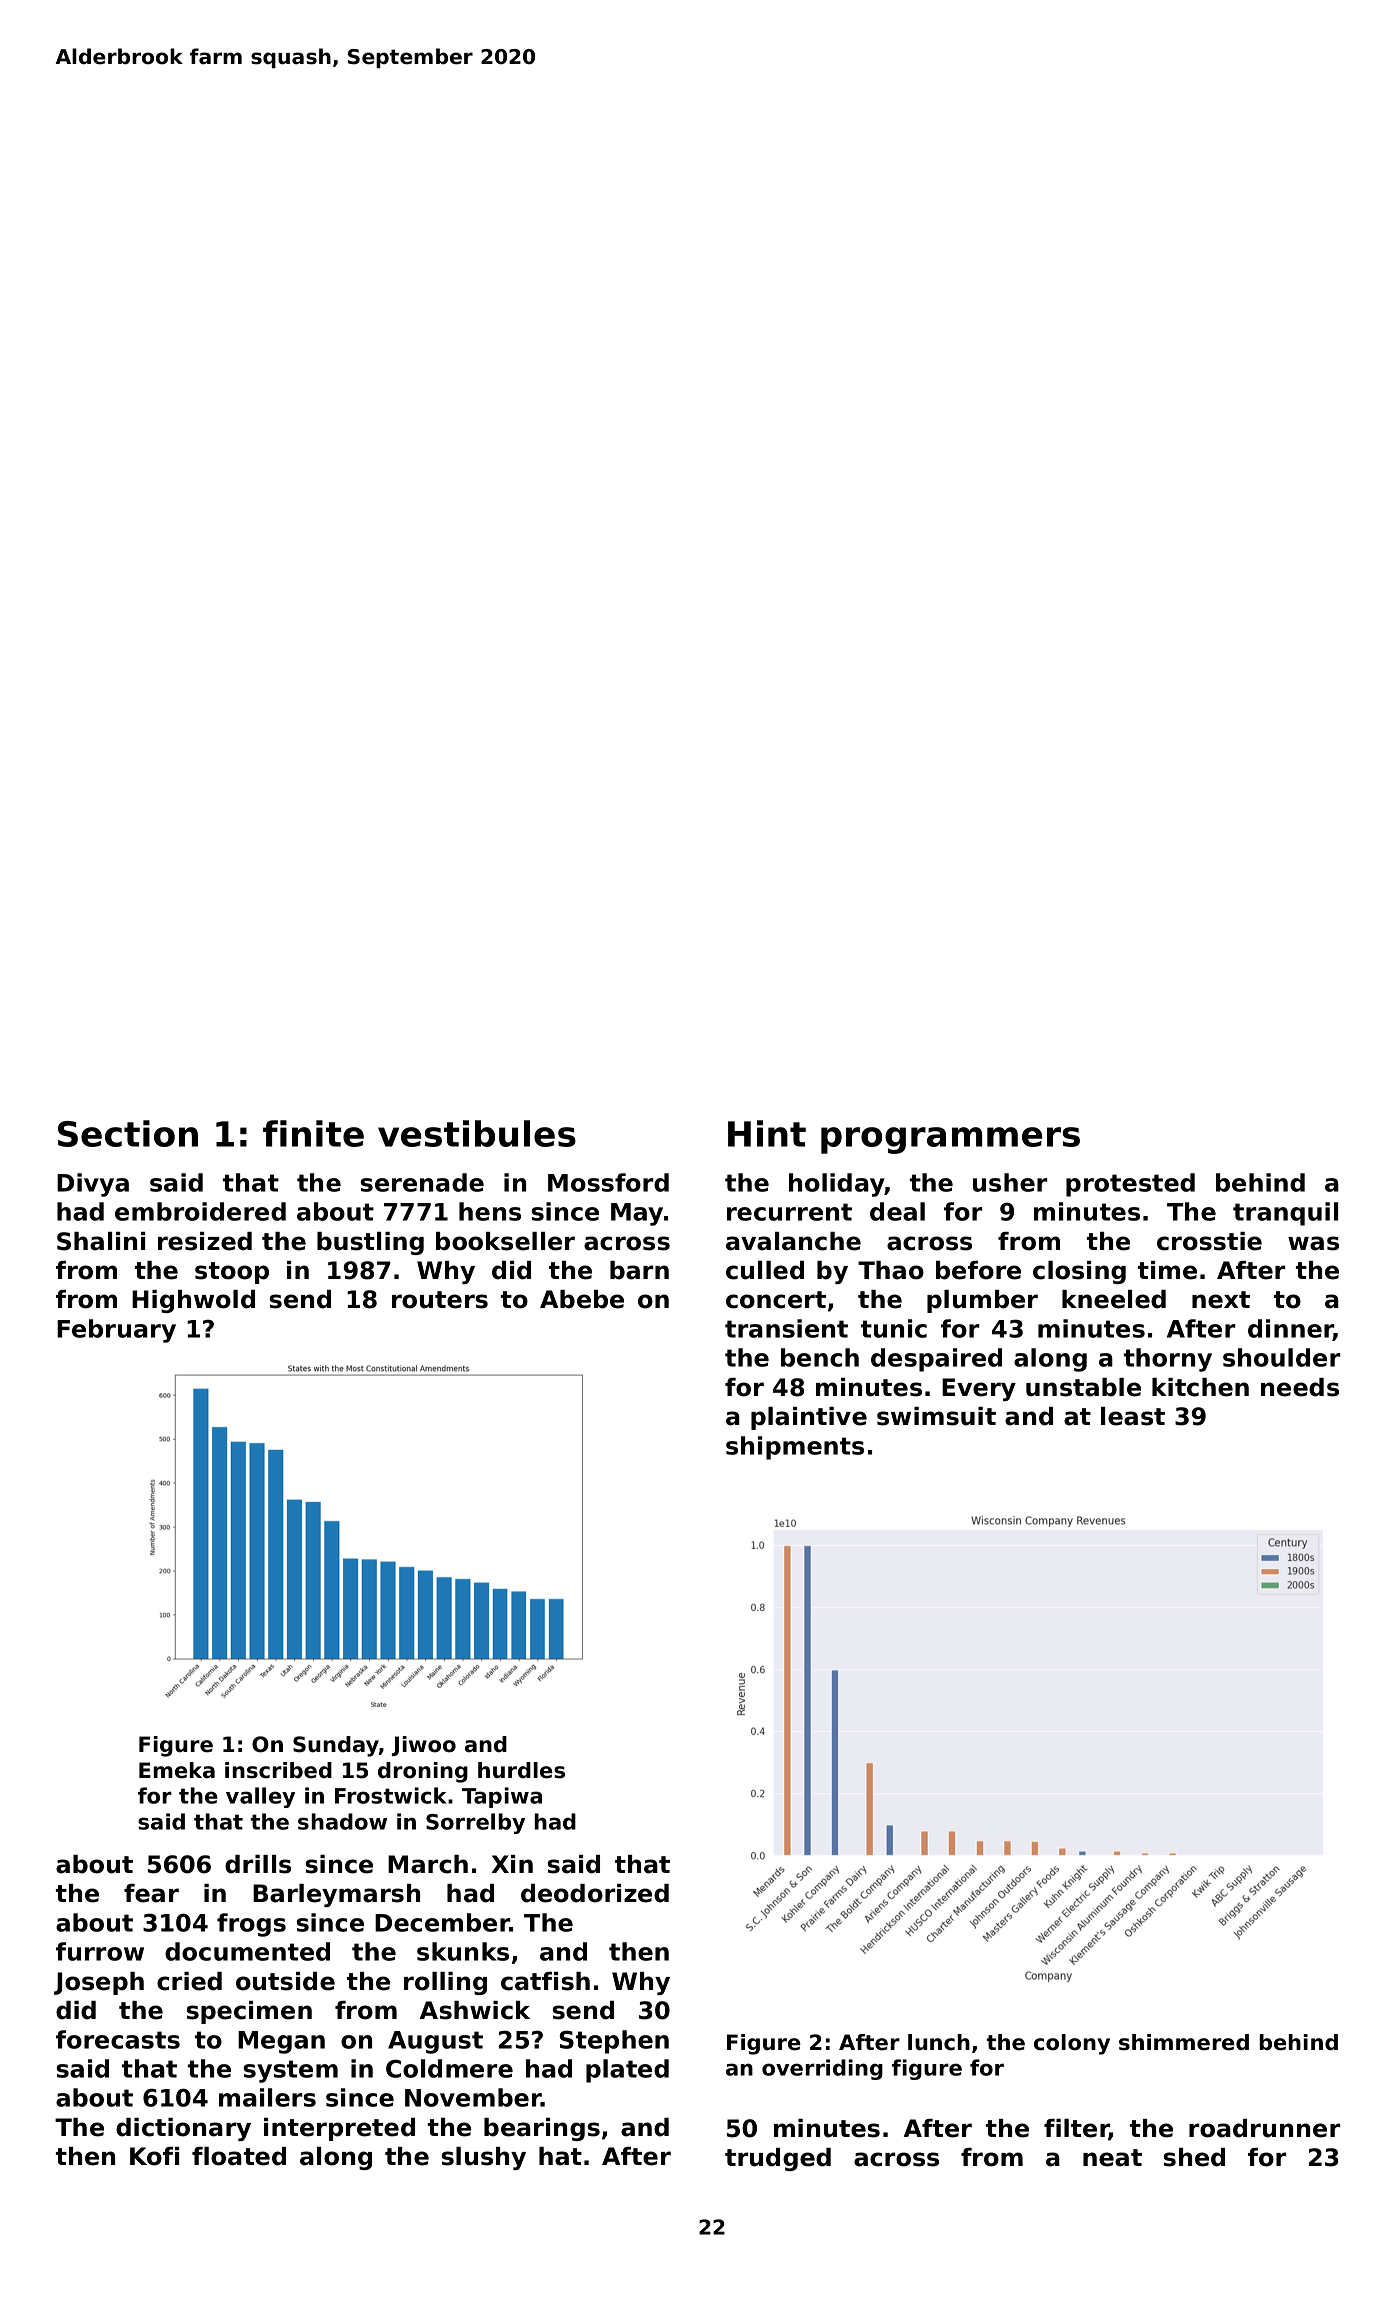 This image has height=2300, width=1396. Describe the element at coordinates (1300, 1387) in the image. I see `needs` at that location.
